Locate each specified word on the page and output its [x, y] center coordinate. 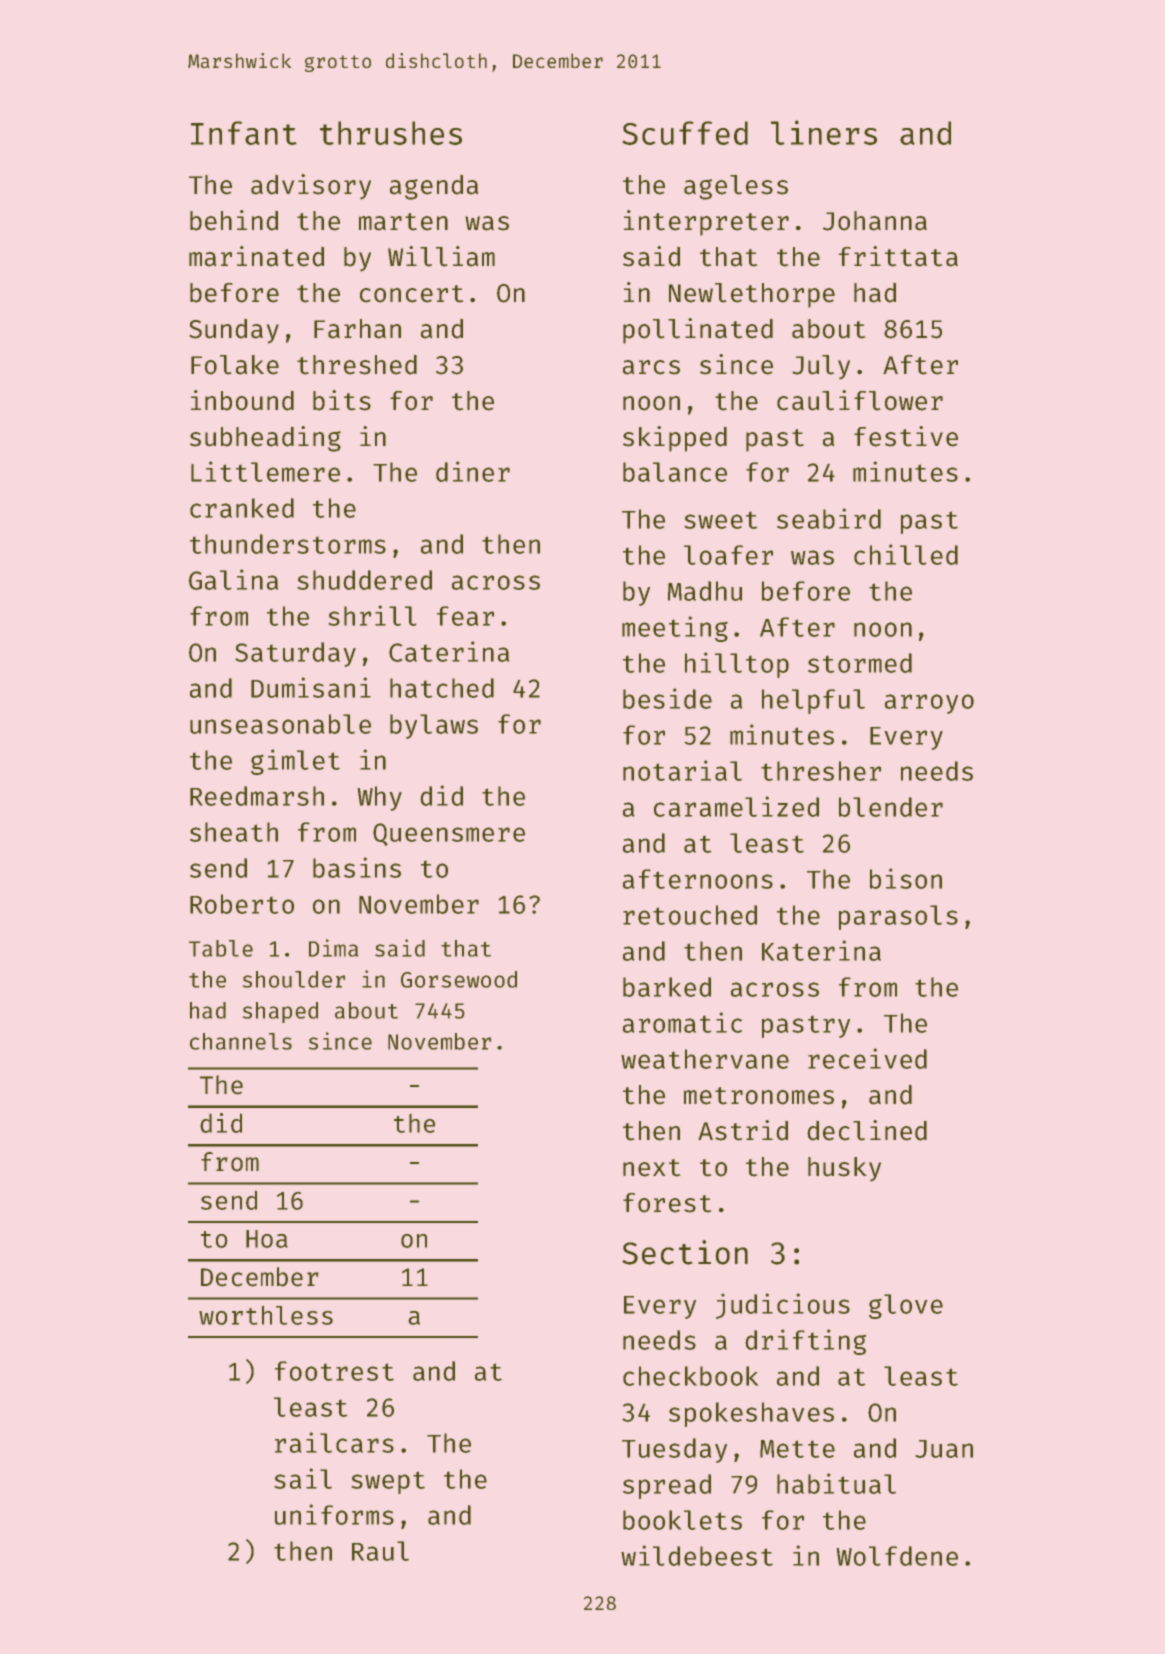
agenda [434, 187]
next [651, 1168]
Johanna [875, 221]
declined [867, 1130]
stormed [860, 663]
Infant [244, 133]
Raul [380, 1551]
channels [241, 1041]
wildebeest [697, 1555]
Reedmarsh [257, 796]
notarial [682, 770]
